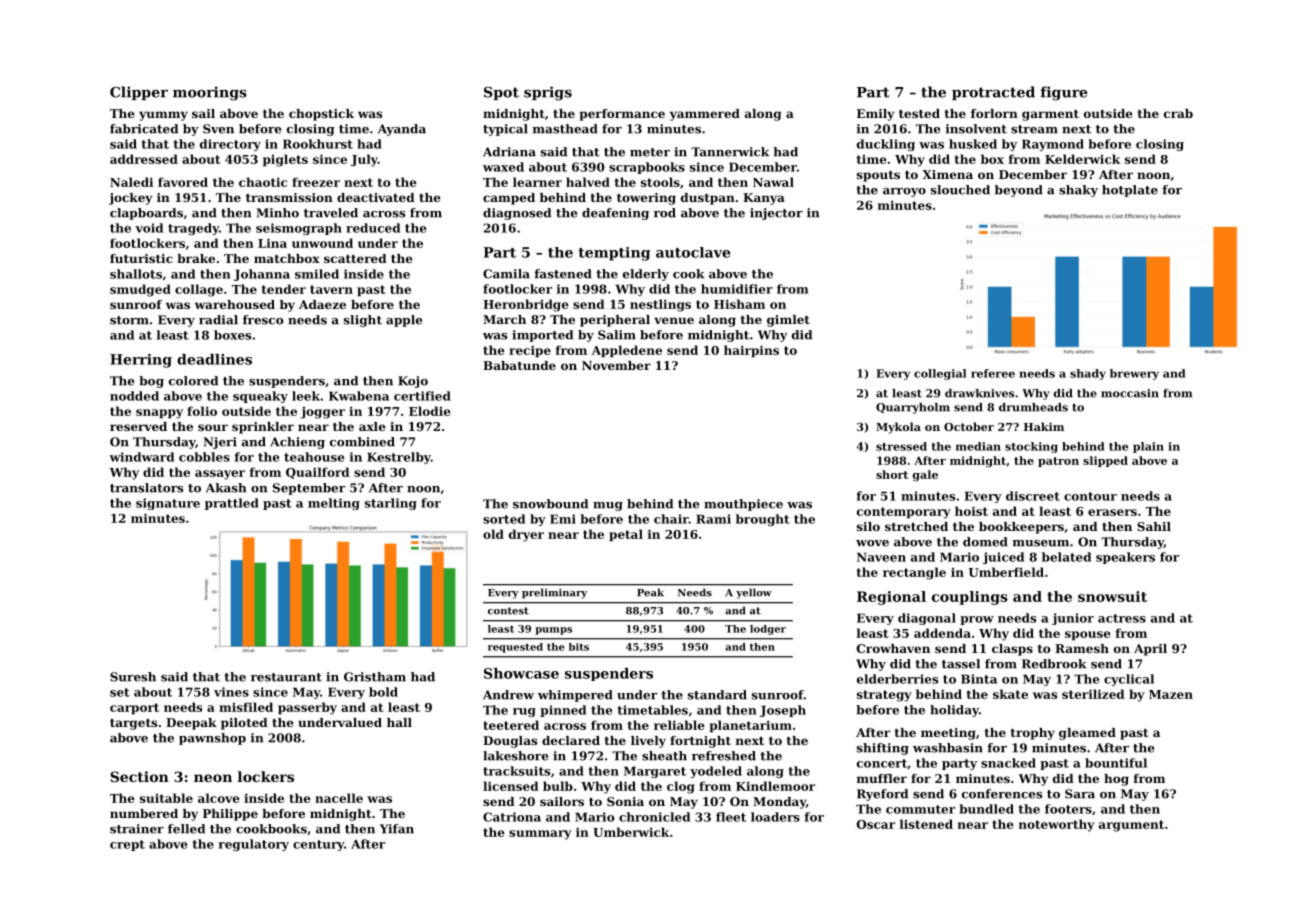 The height and width of the page is (924, 1308). What do you see at coordinates (693, 252) in the page?
I see `autoclave` at bounding box center [693, 252].
